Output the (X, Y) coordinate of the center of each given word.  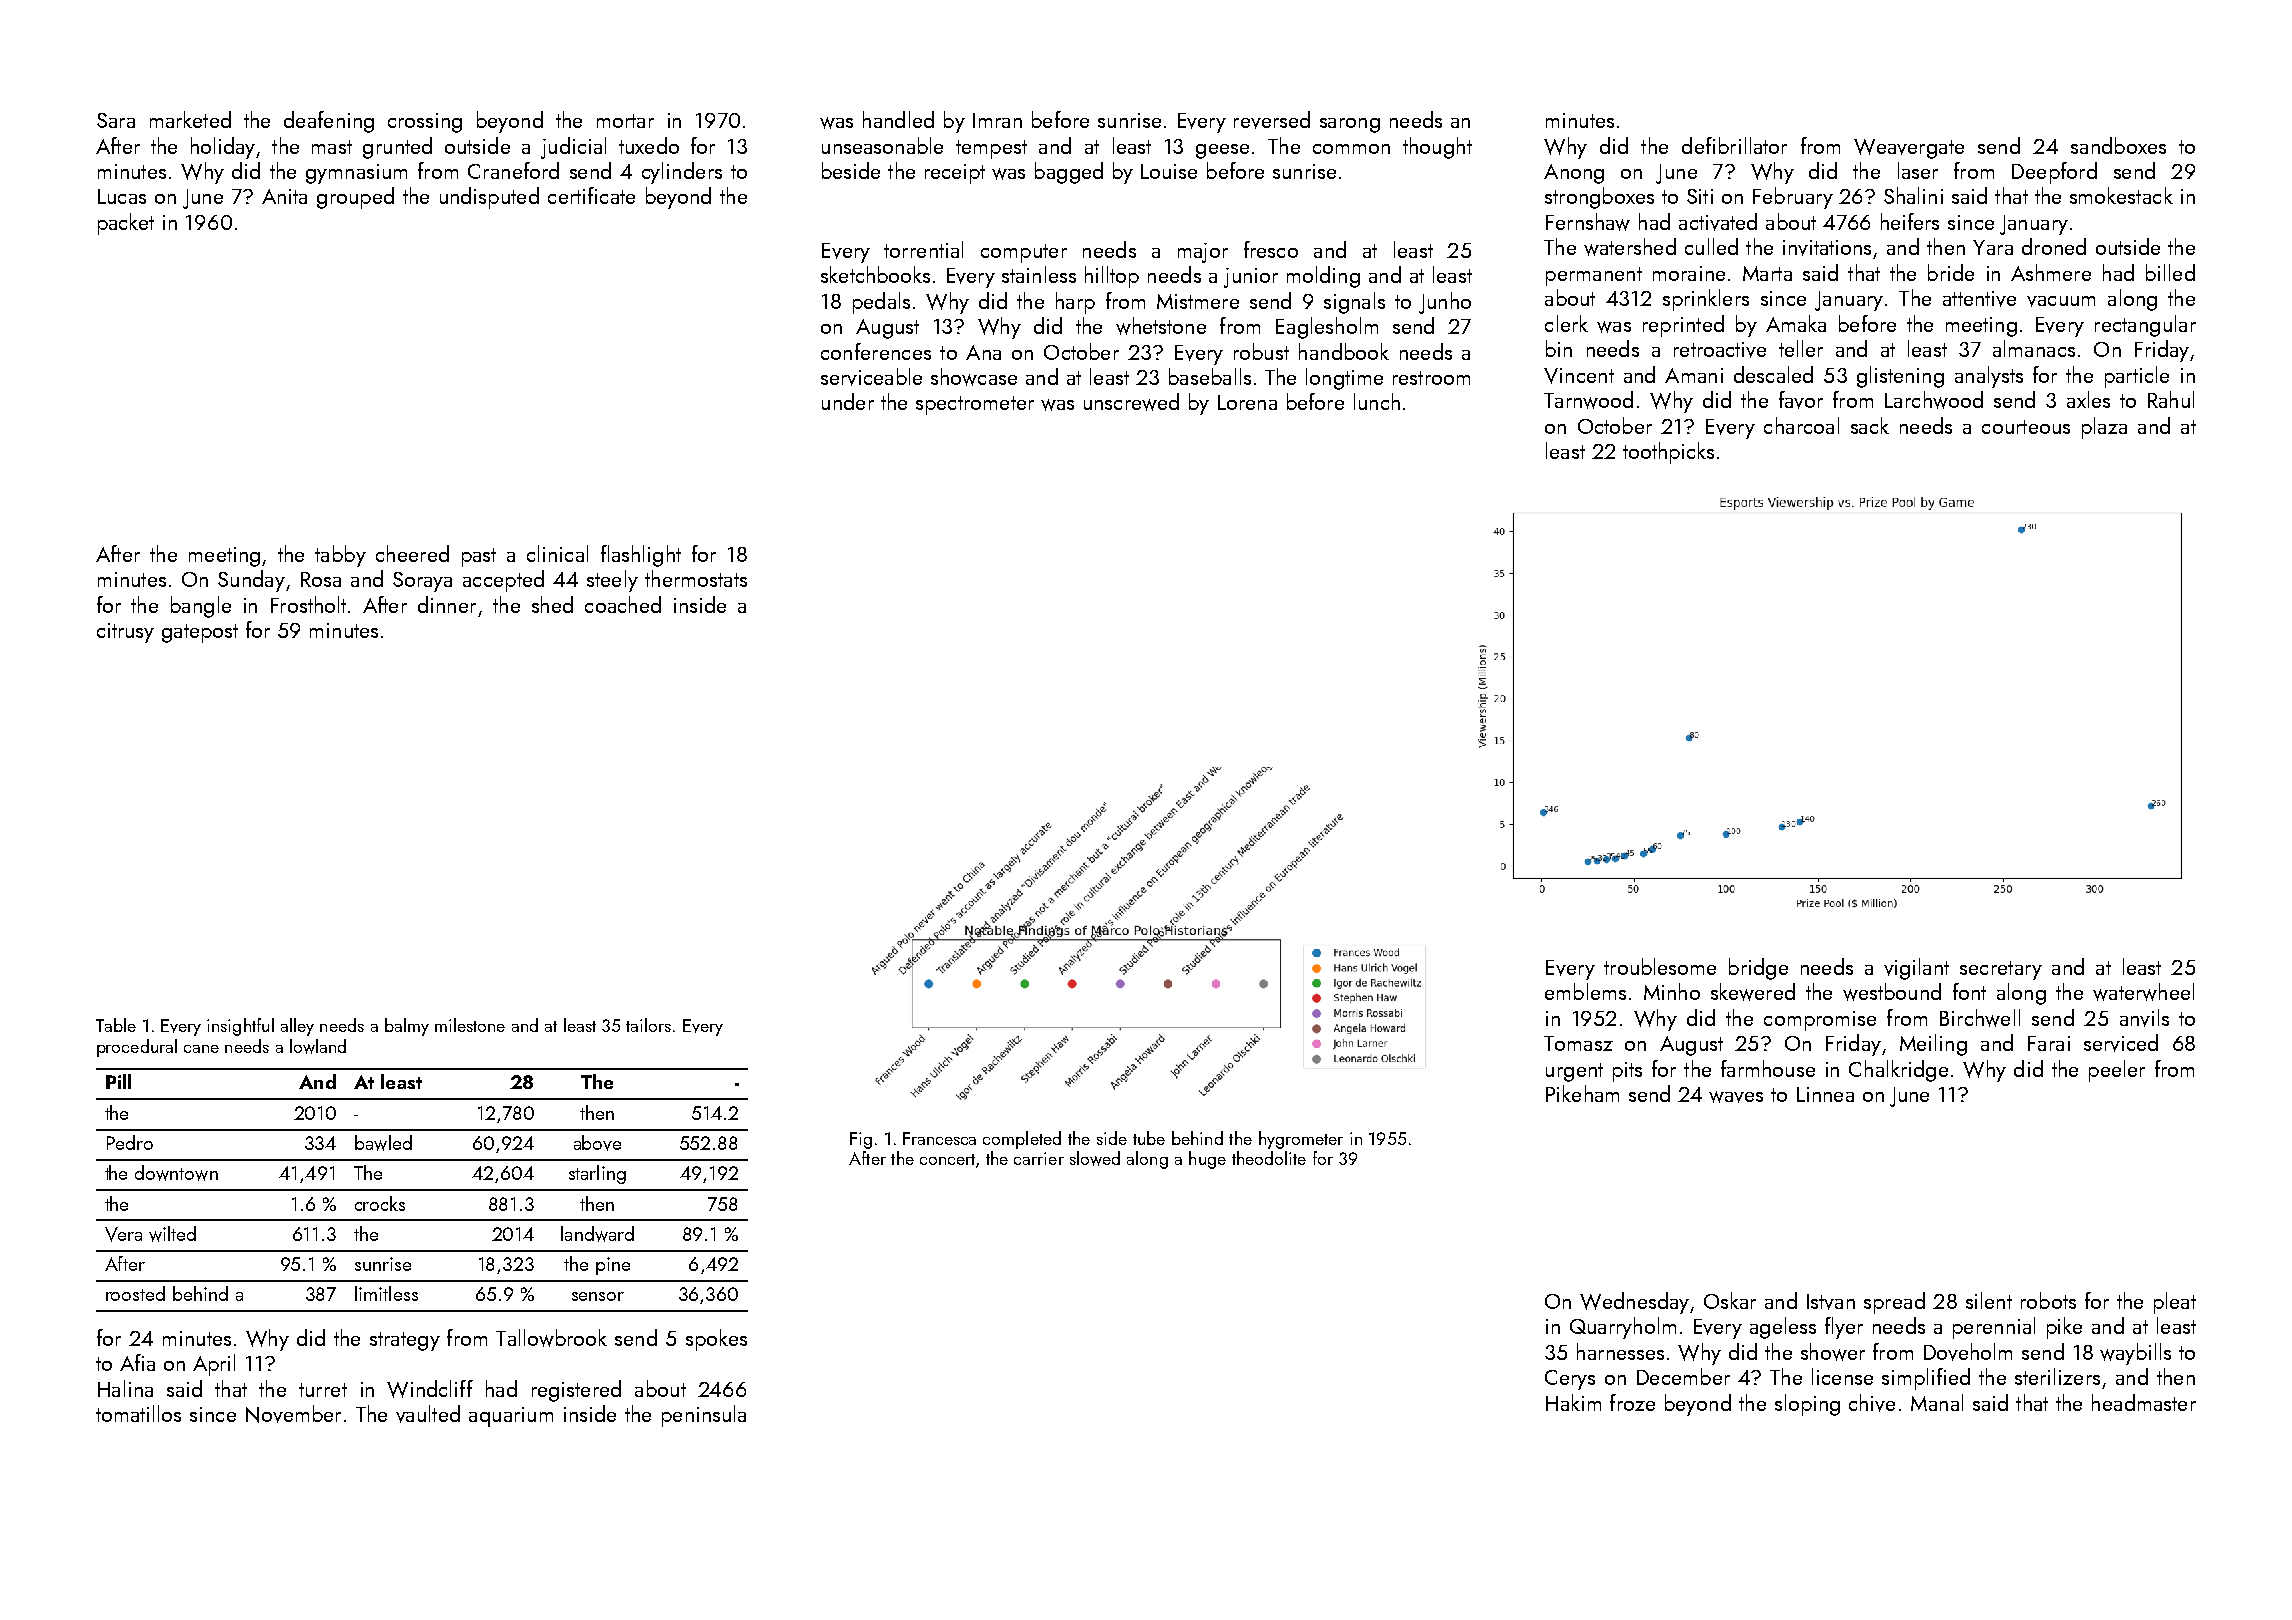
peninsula (704, 1416)
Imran (997, 120)
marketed (190, 119)
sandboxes (2118, 145)
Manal (1937, 1402)
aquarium (511, 1417)
